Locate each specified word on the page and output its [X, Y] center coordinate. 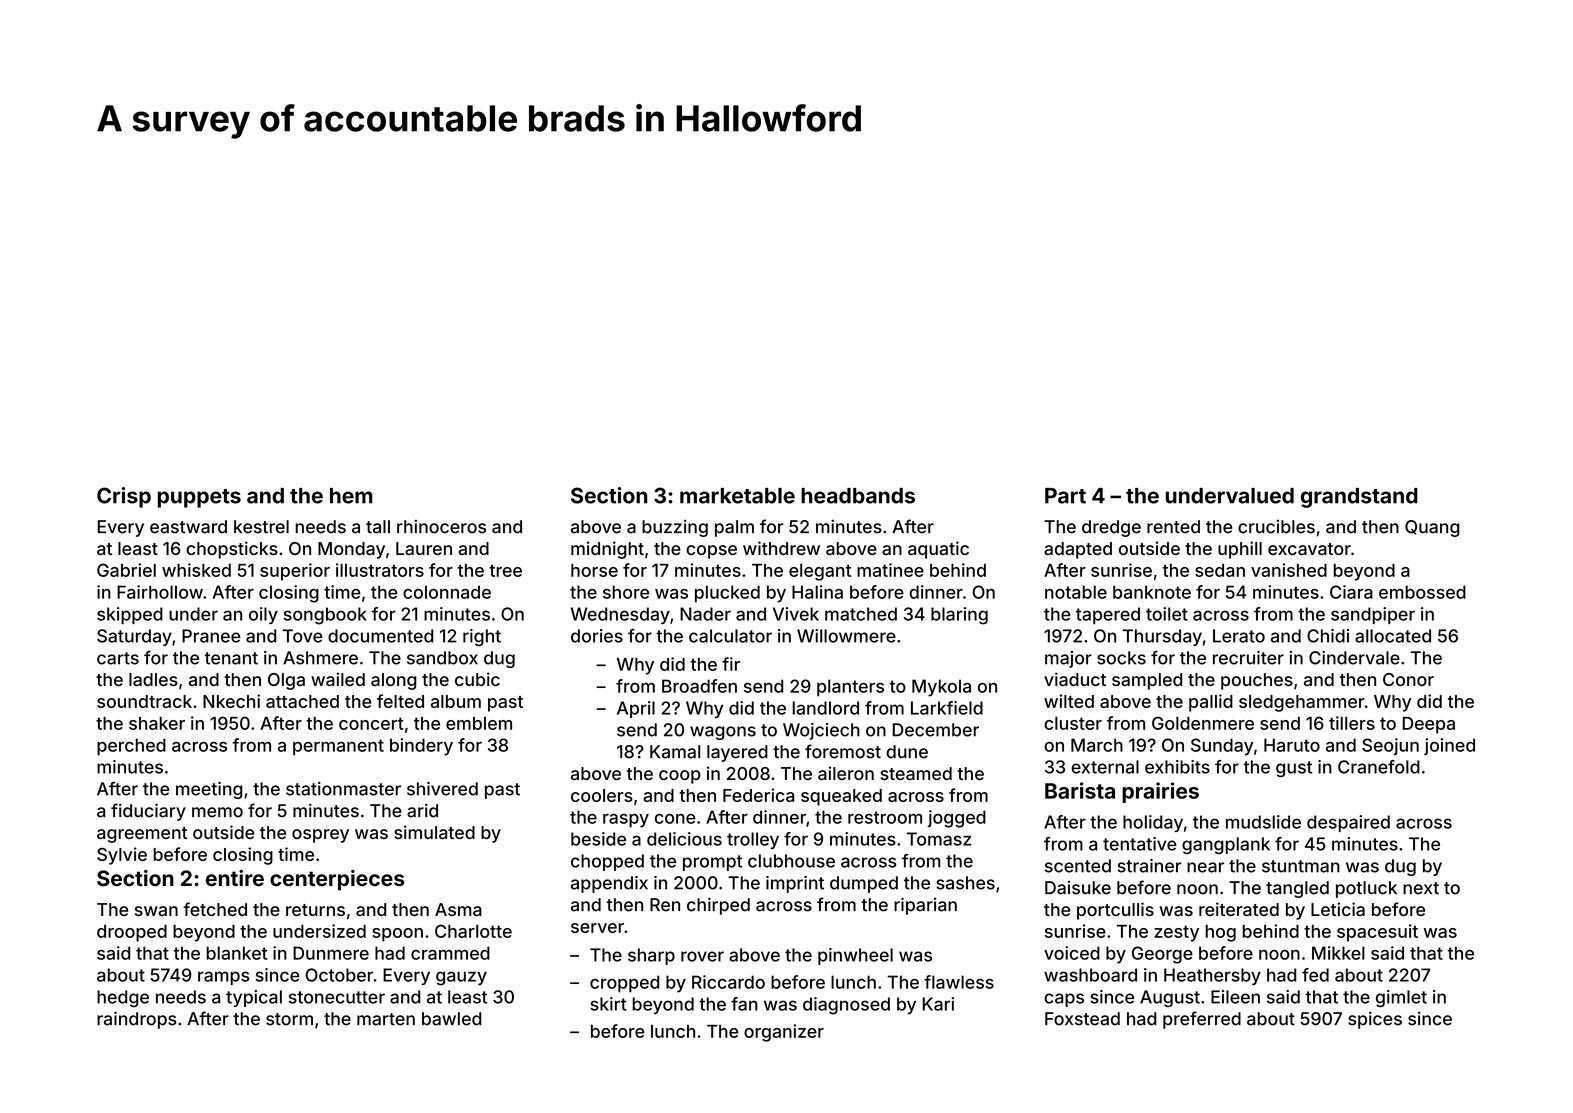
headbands [858, 496]
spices [1375, 1020]
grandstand [1359, 498]
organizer [784, 1033]
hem [351, 496]
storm [289, 1019]
